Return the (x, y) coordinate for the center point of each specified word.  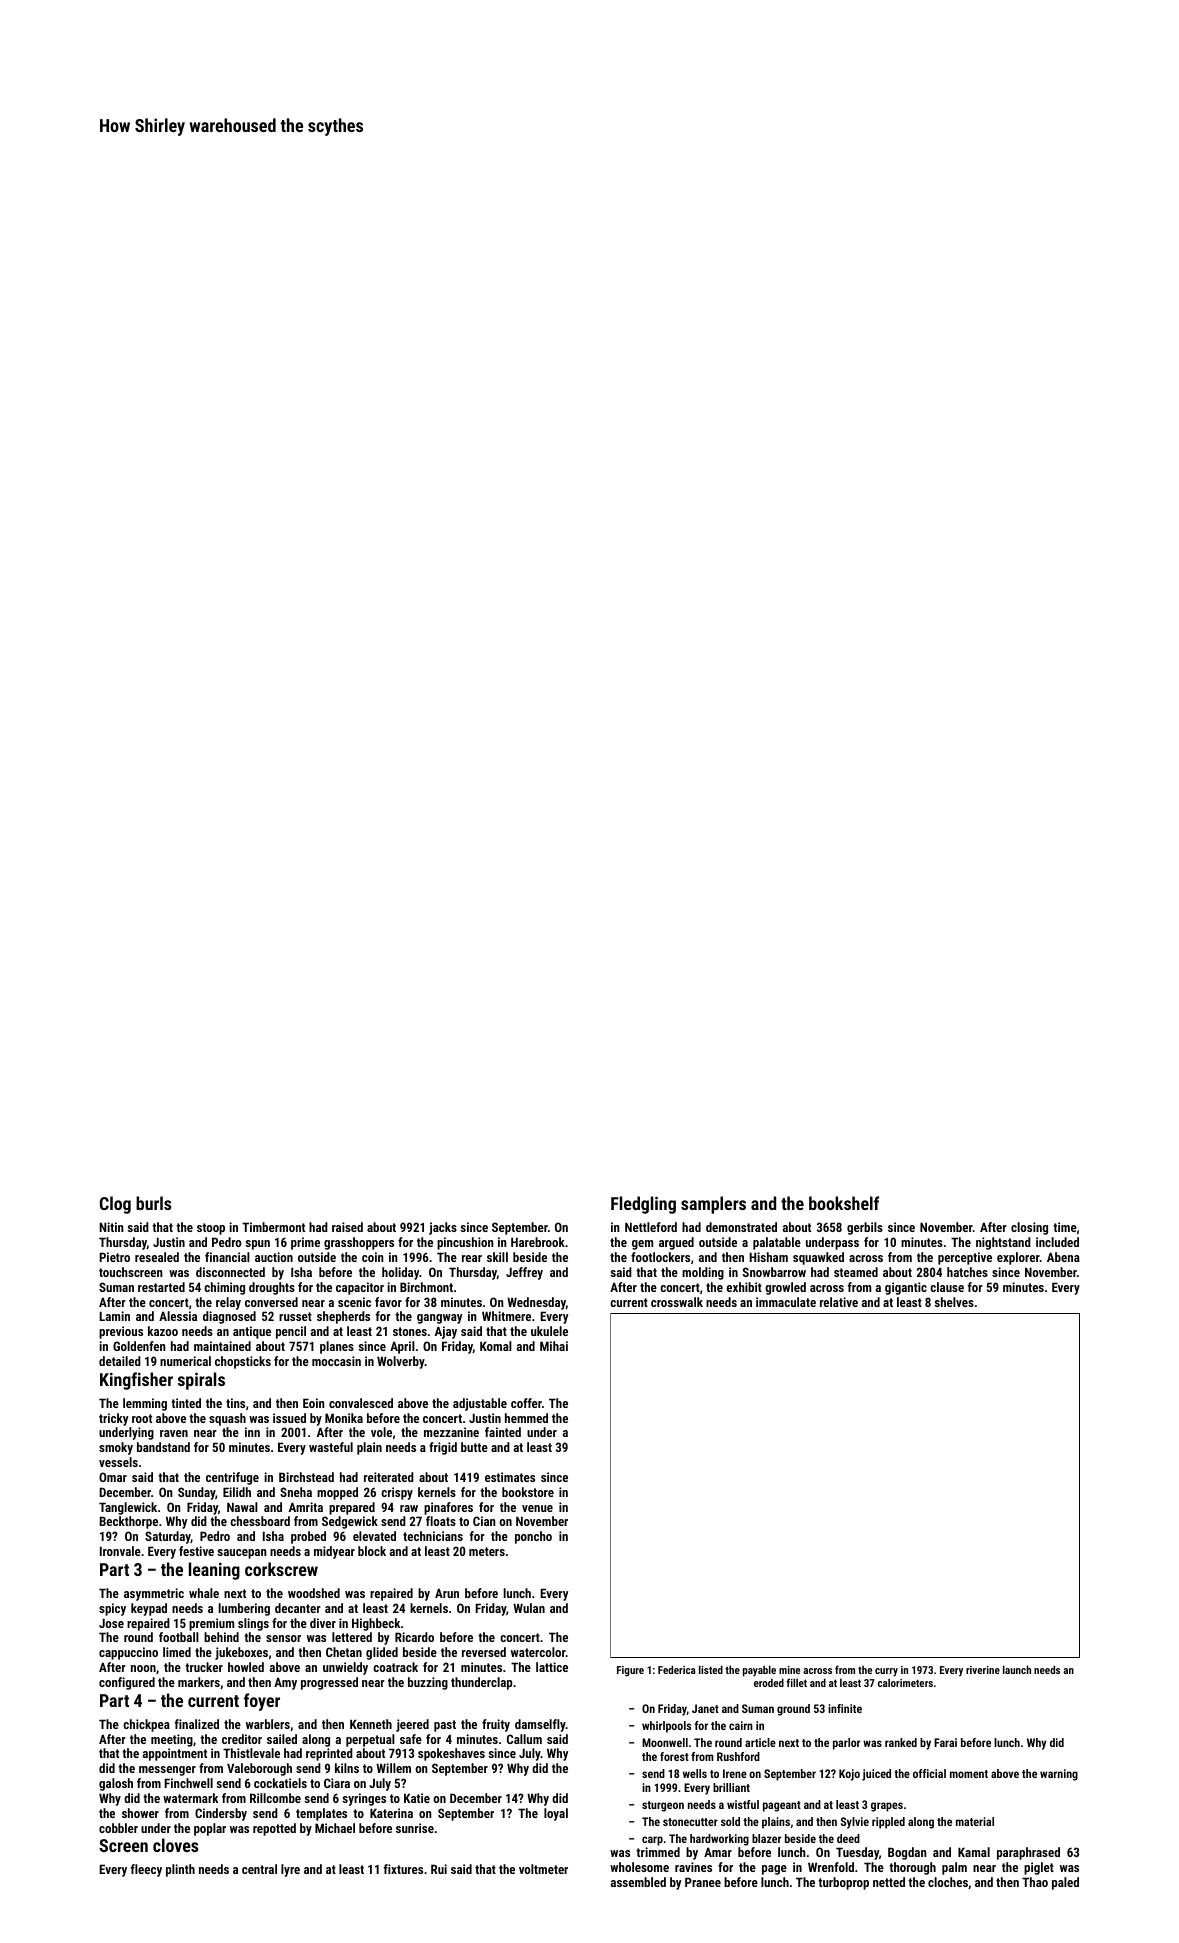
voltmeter (543, 1869)
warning (1059, 1775)
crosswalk (677, 1302)
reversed (484, 1652)
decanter (298, 1608)
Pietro (114, 1257)
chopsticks (243, 1362)
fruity (496, 1725)
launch (1017, 1669)
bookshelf (844, 1203)
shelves (954, 1302)
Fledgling (643, 1205)
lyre (290, 1870)
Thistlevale (251, 1753)
